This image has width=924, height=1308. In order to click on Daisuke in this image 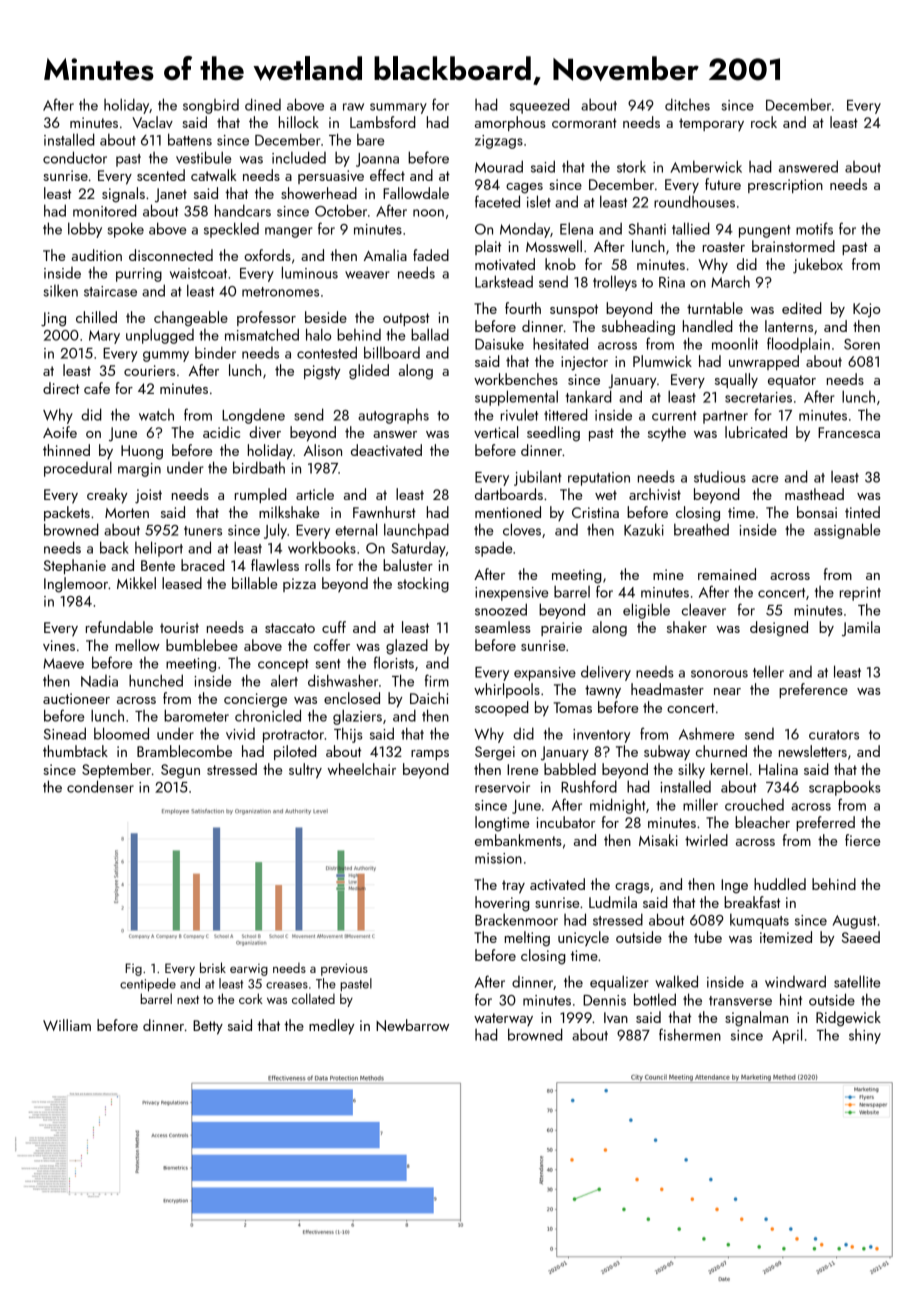, I will do `click(499, 343)`.
